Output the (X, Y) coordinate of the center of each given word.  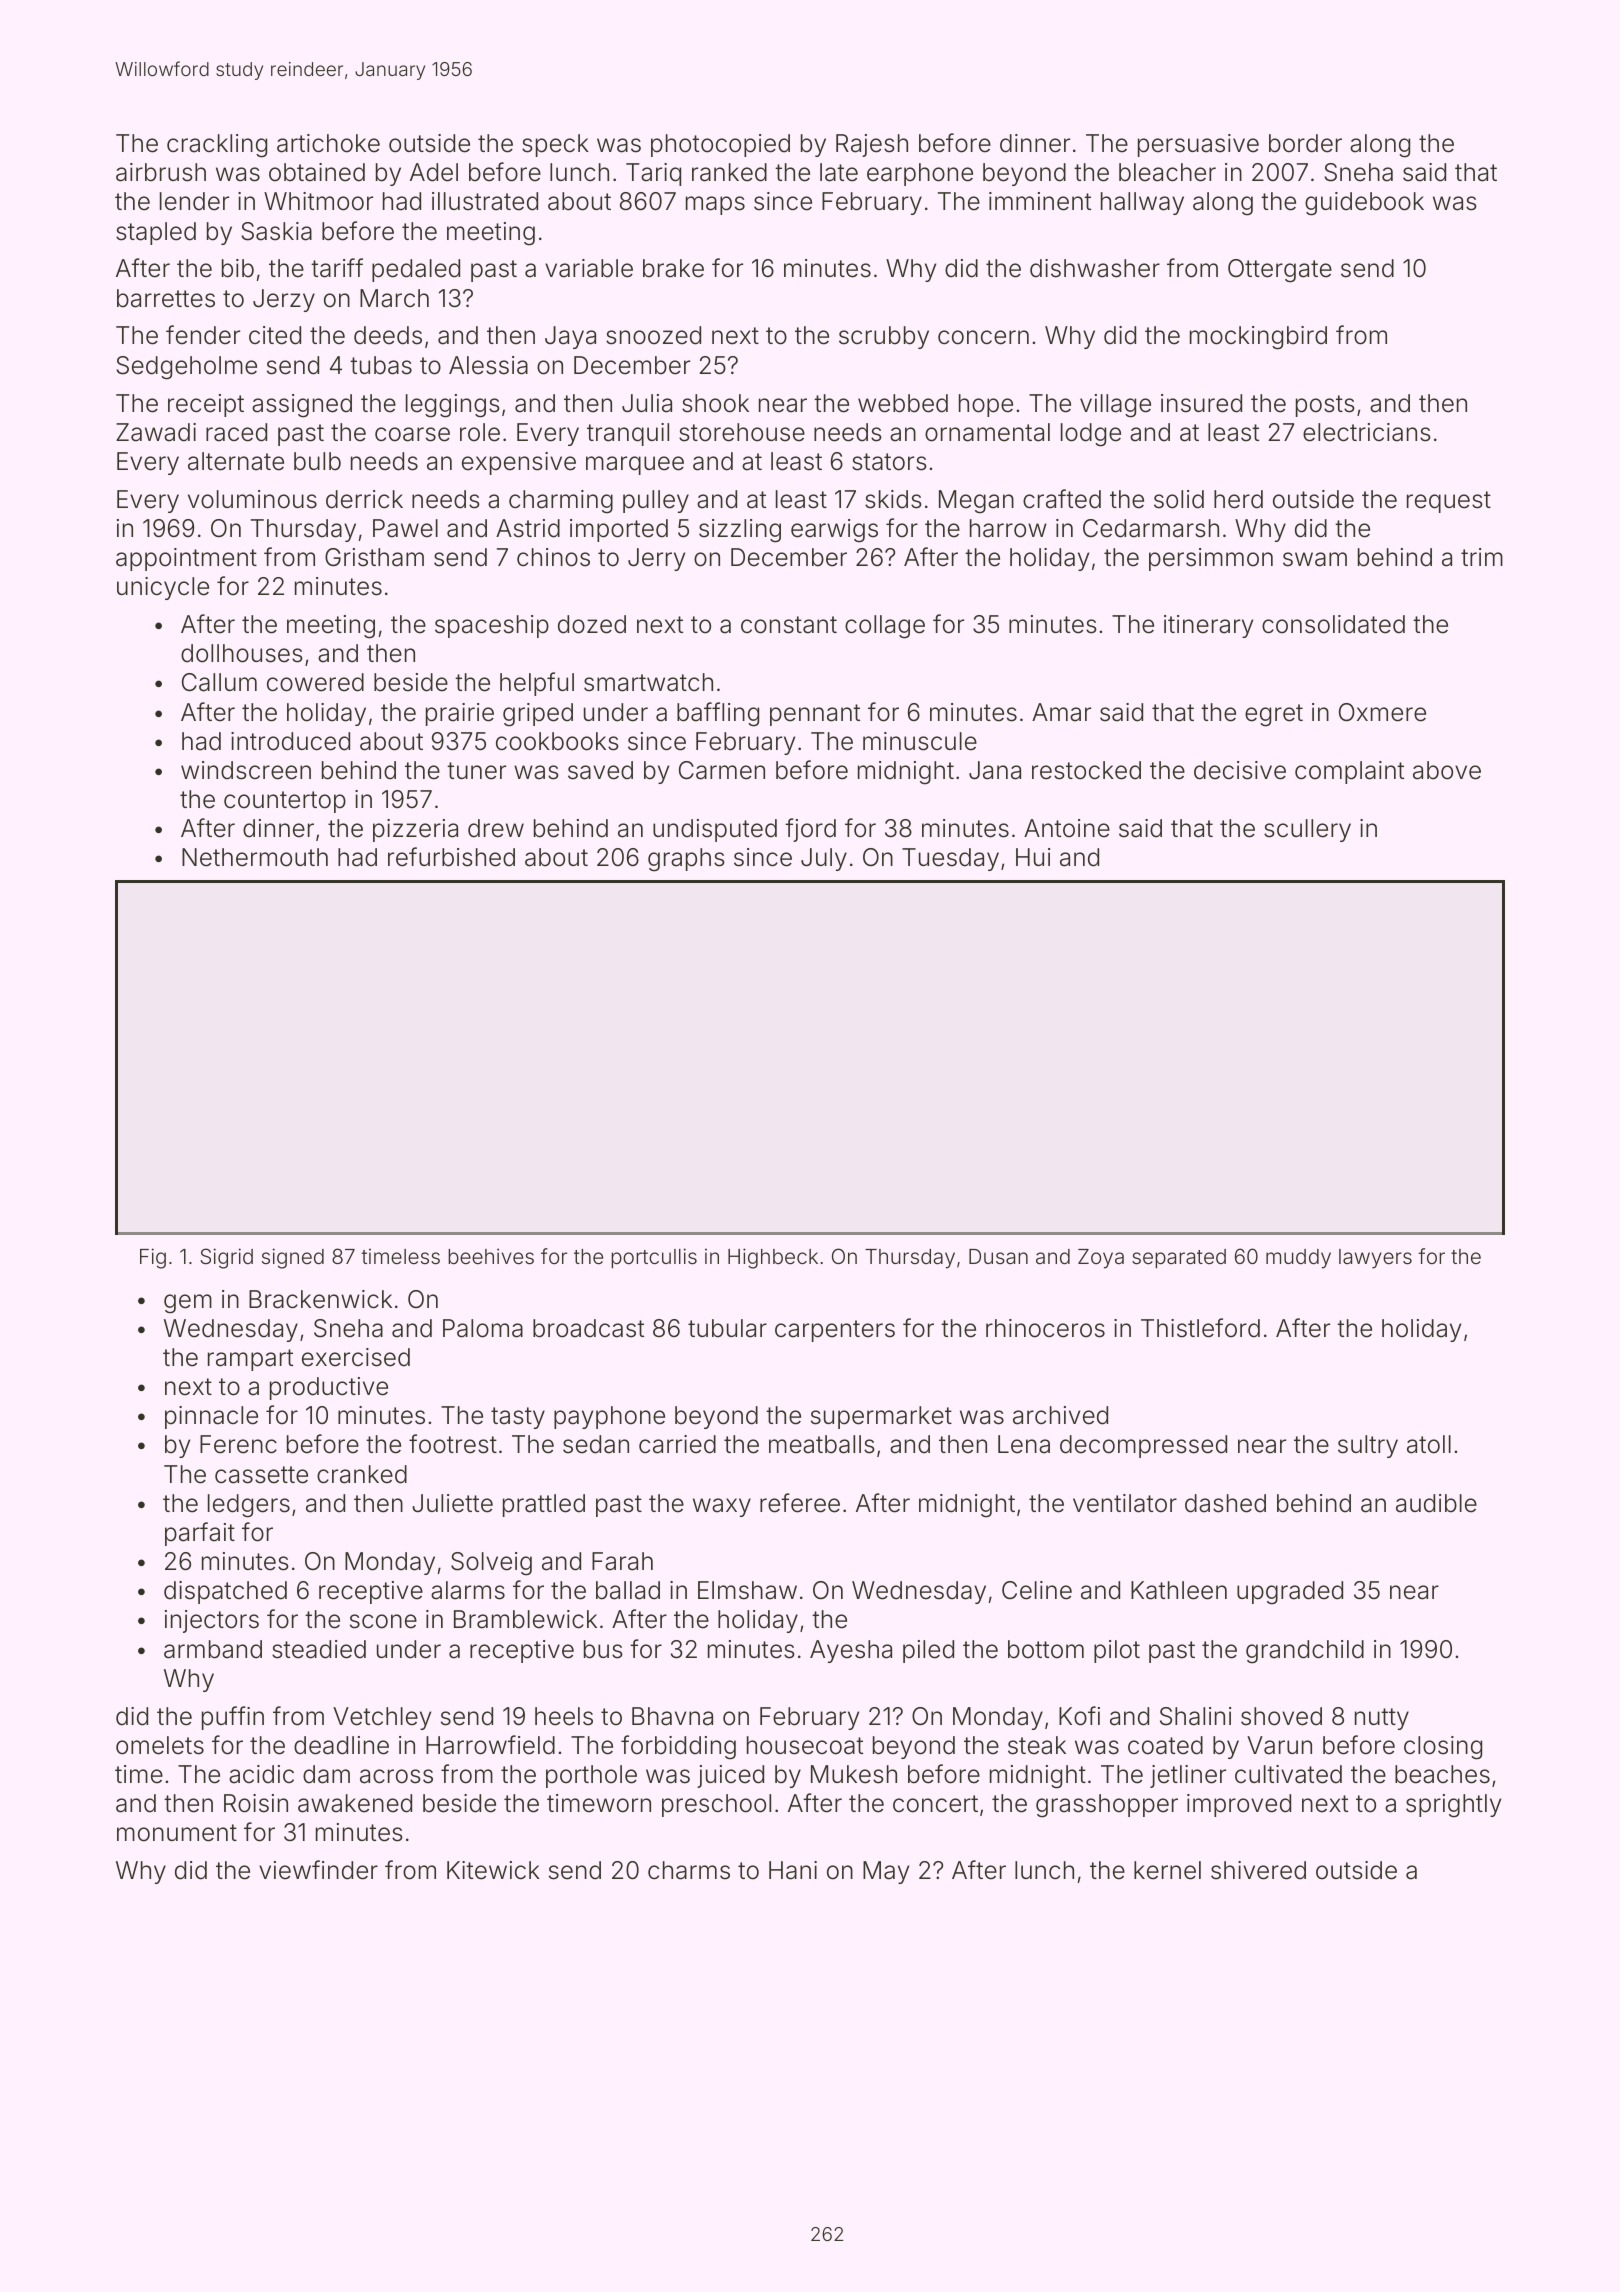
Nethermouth (255, 857)
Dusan (998, 1256)
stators (889, 462)
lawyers (1375, 1259)
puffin (233, 1718)
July (824, 859)
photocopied (720, 145)
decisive (1240, 770)
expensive (519, 463)
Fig (153, 1258)
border (1305, 143)
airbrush (161, 172)
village (1115, 406)
